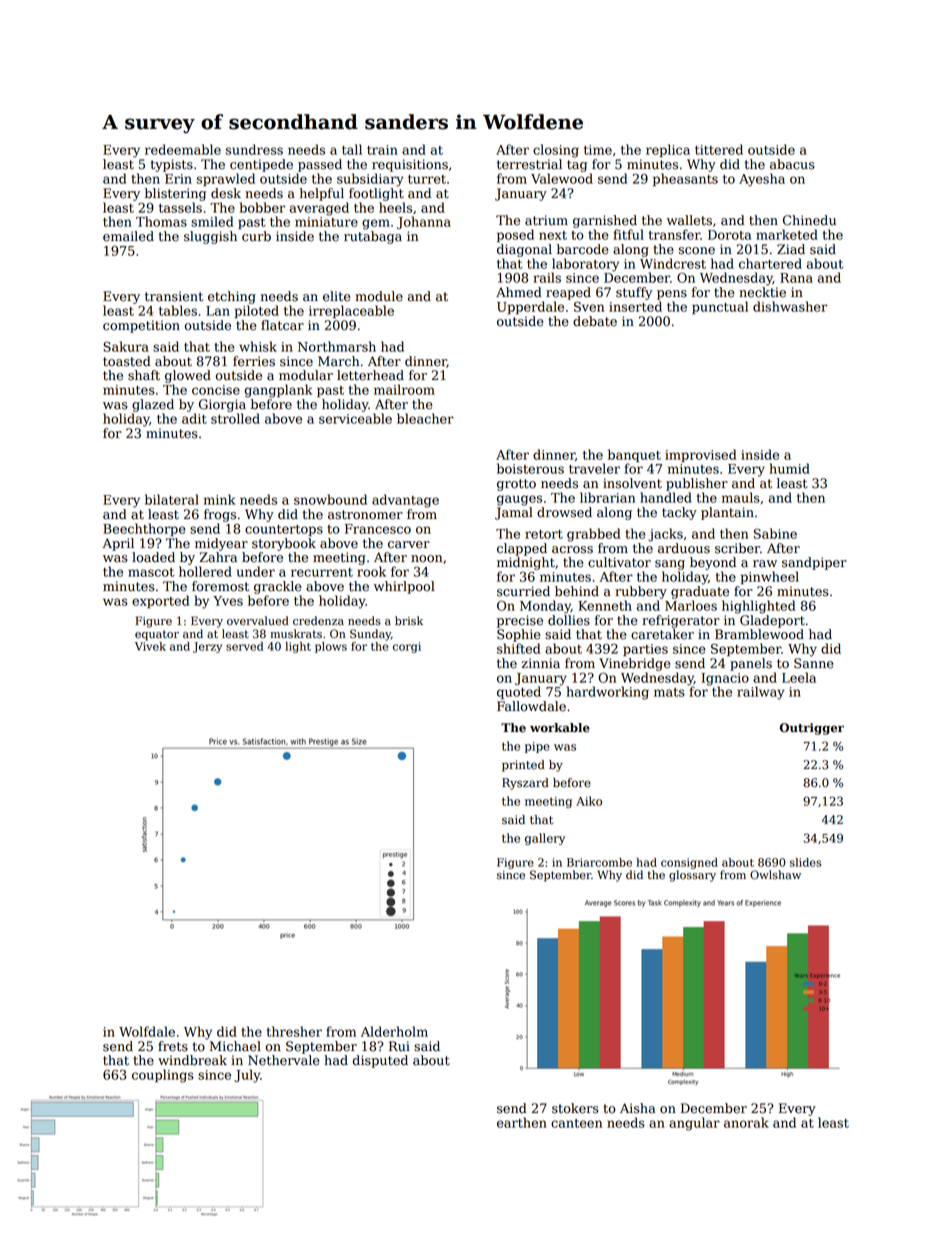  Describe the element at coordinates (775, 875) in the document. I see `Owlshaw` at that location.
